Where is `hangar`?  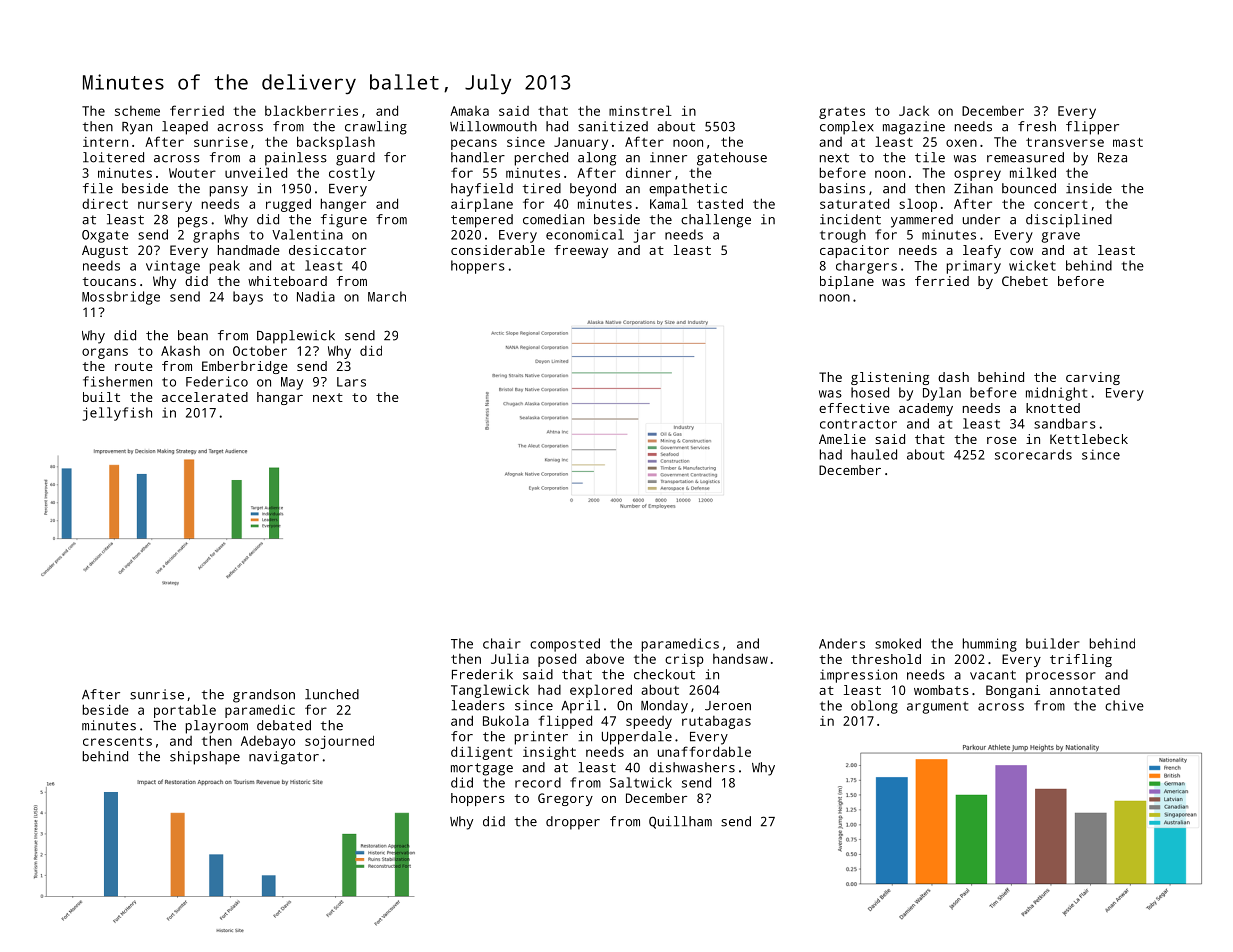
hangar is located at coordinates (280, 398).
